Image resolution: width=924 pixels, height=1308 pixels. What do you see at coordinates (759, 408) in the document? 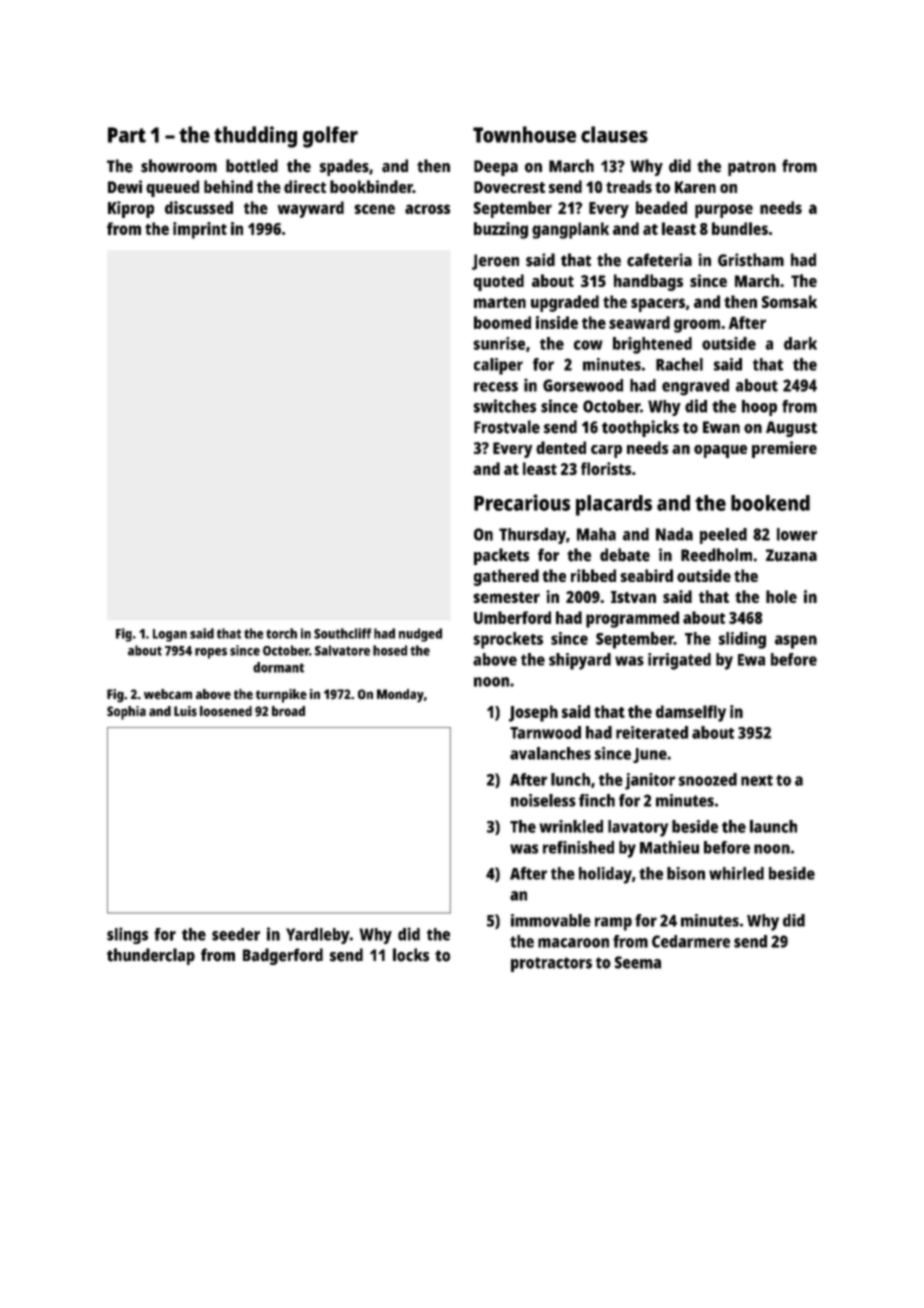
I see `hoop` at bounding box center [759, 408].
